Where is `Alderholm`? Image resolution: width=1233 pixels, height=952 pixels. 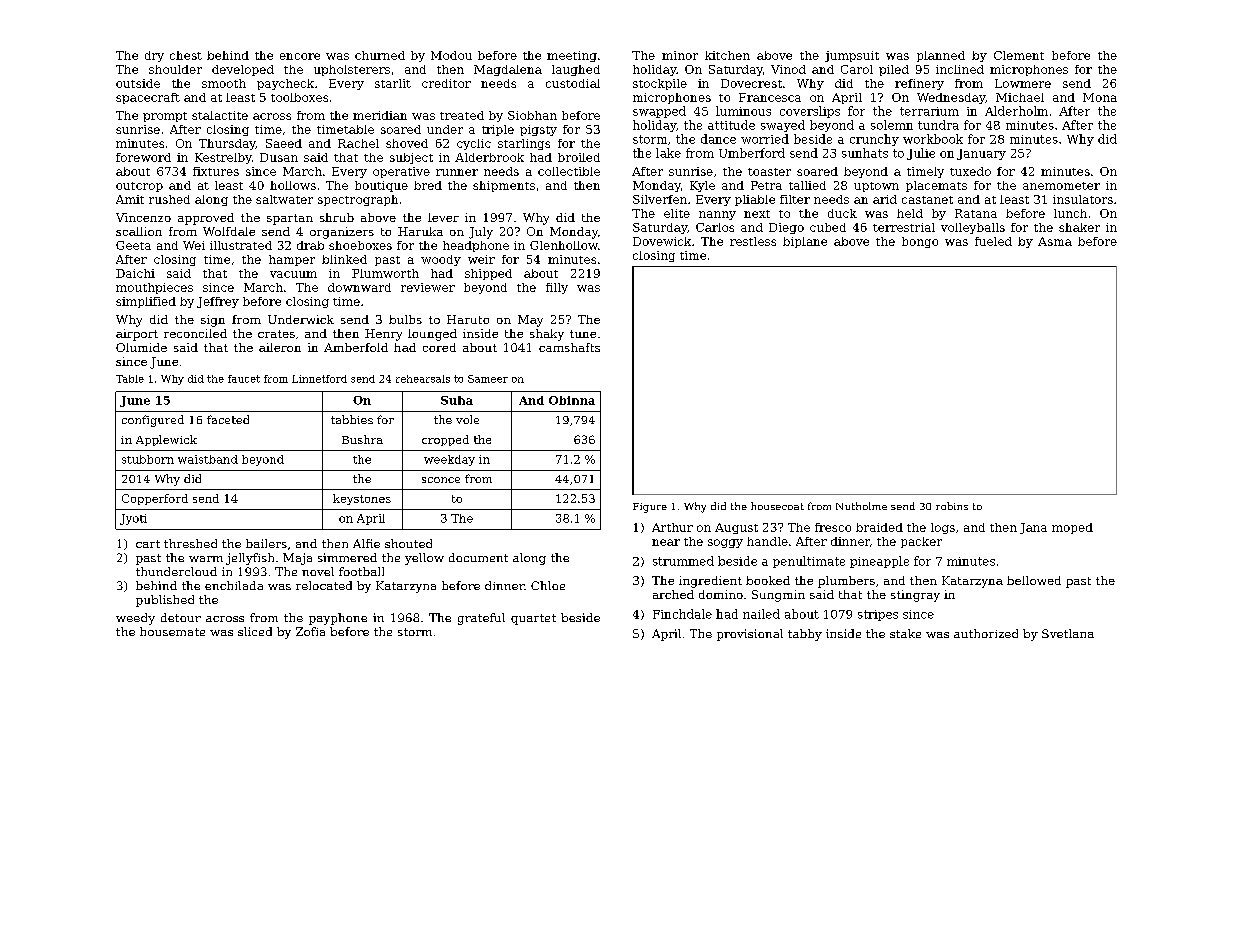
Alderholm is located at coordinates (1016, 111).
